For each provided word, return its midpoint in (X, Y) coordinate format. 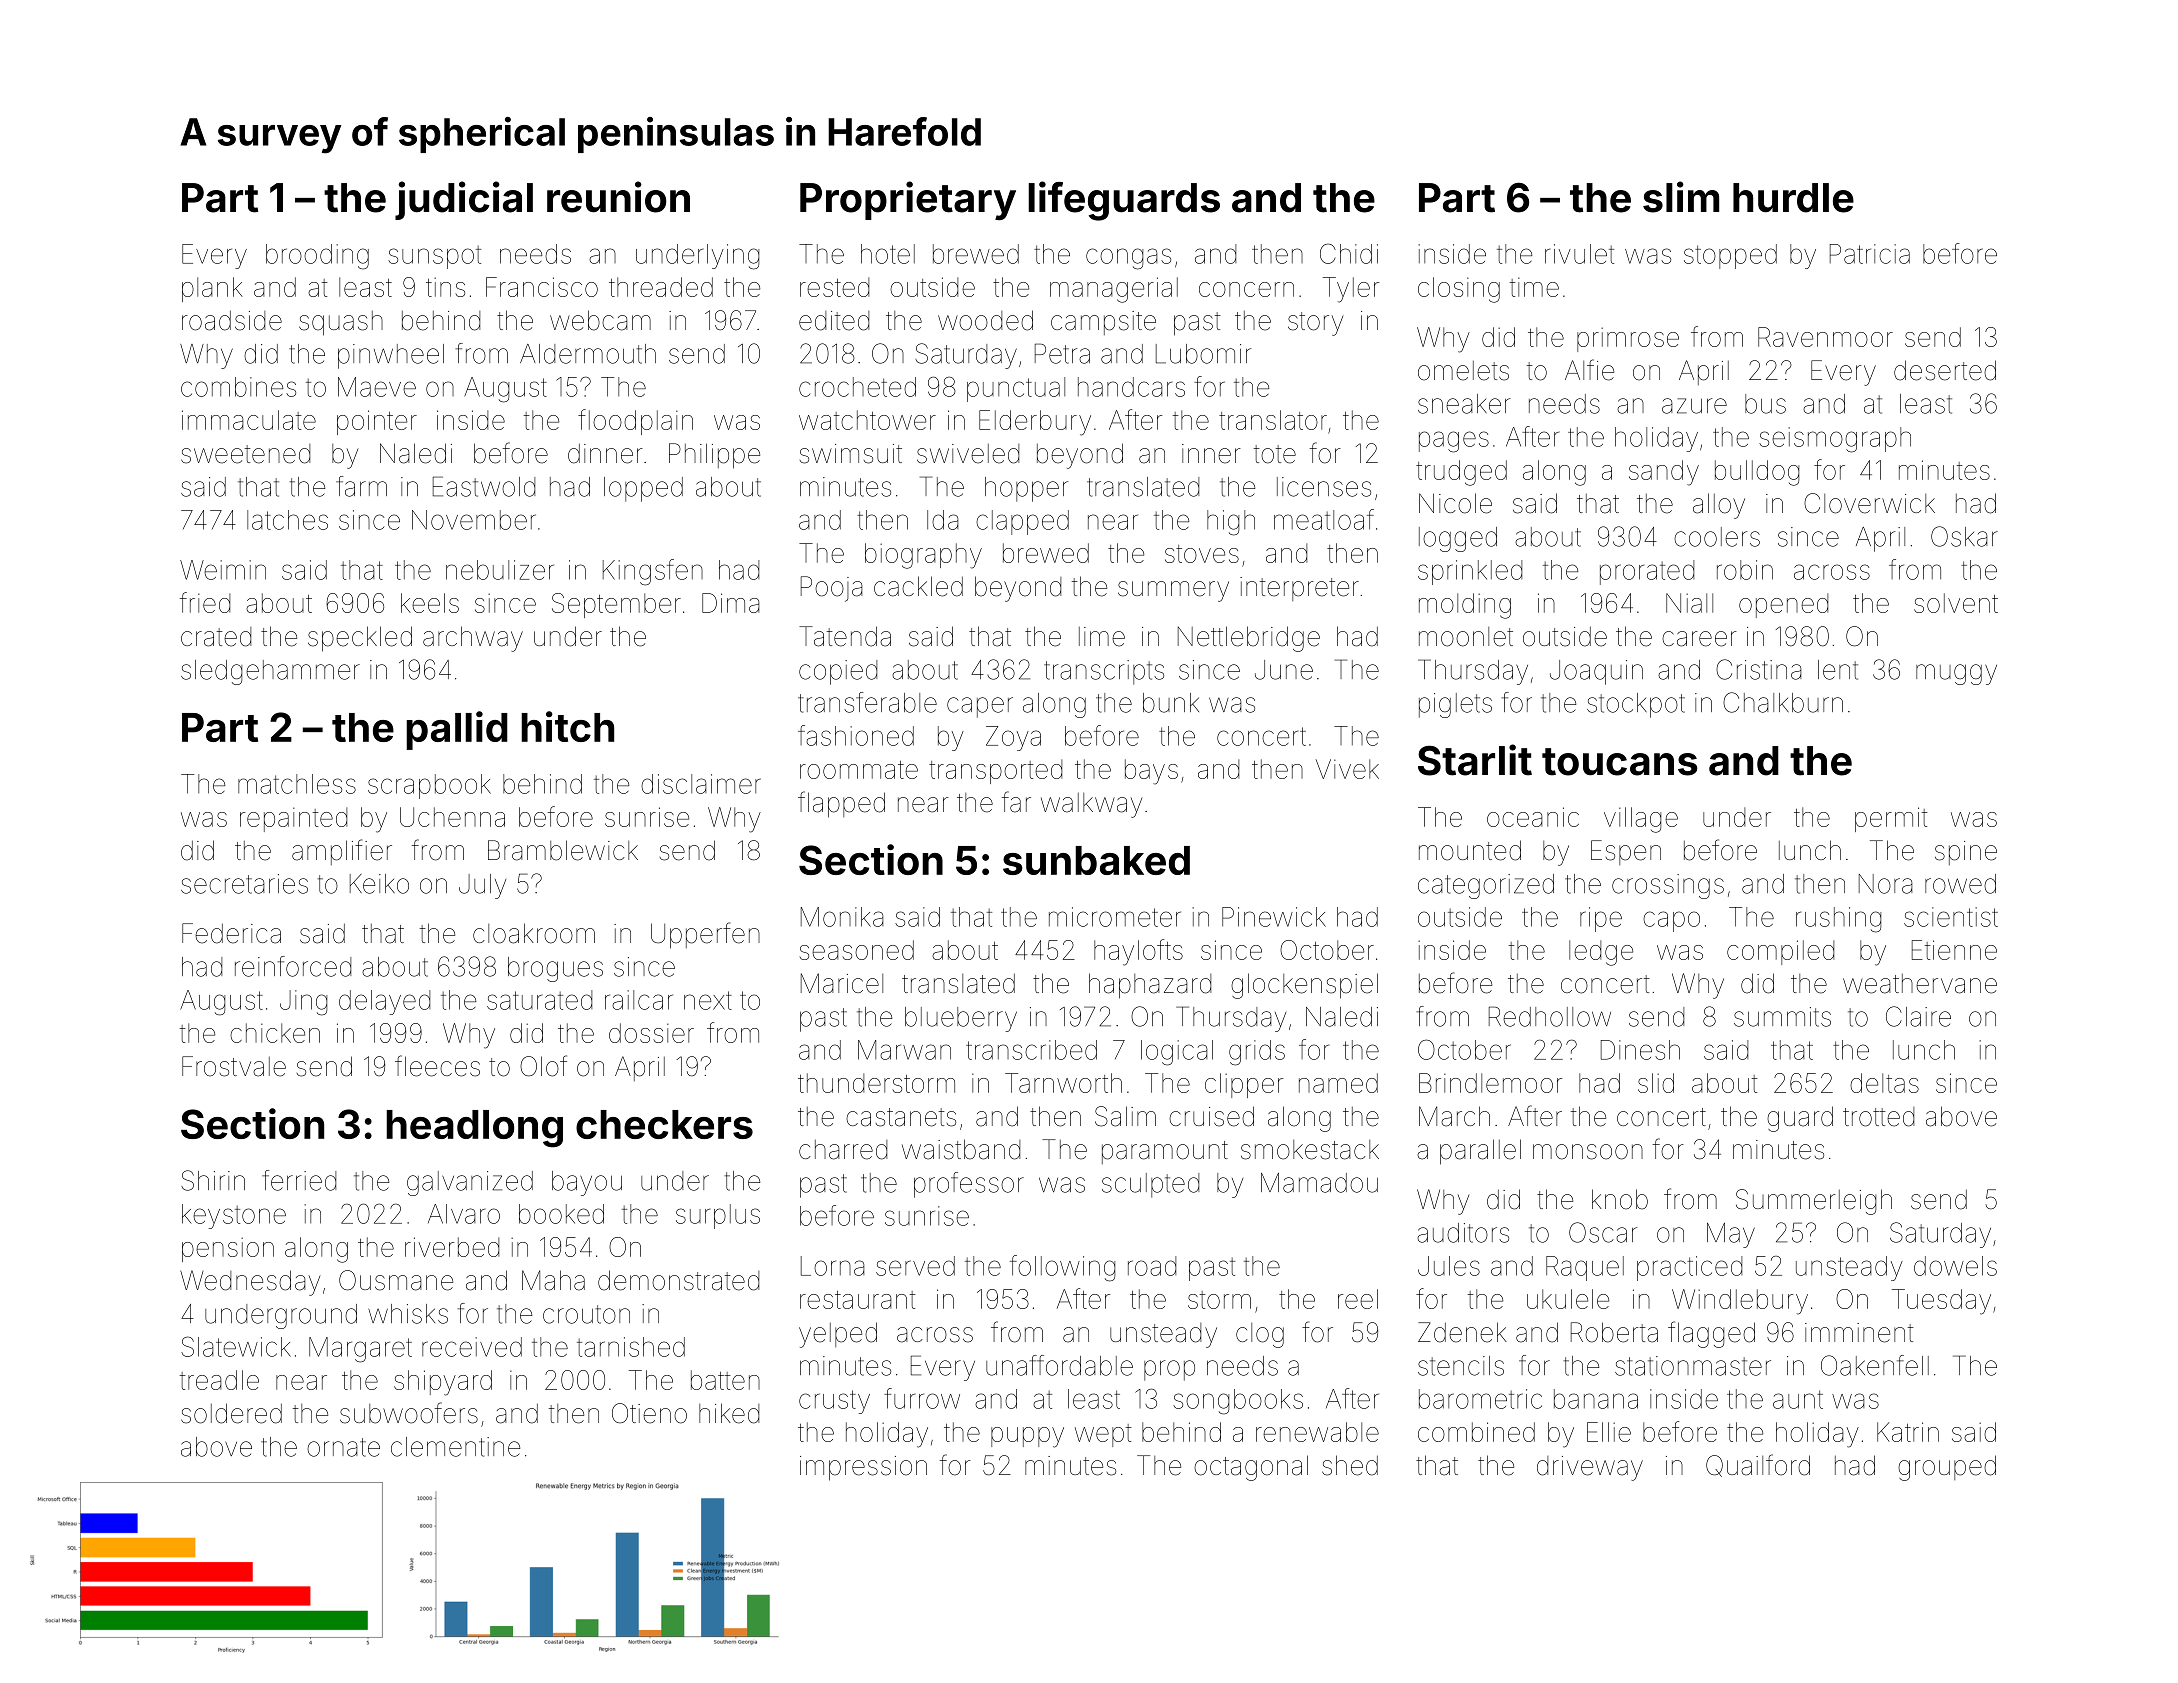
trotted (1878, 1117)
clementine (455, 1447)
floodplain (635, 422)
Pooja (832, 589)
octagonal (1251, 1468)
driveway (1590, 1468)
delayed (384, 1002)
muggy (1956, 674)
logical (1177, 1053)
